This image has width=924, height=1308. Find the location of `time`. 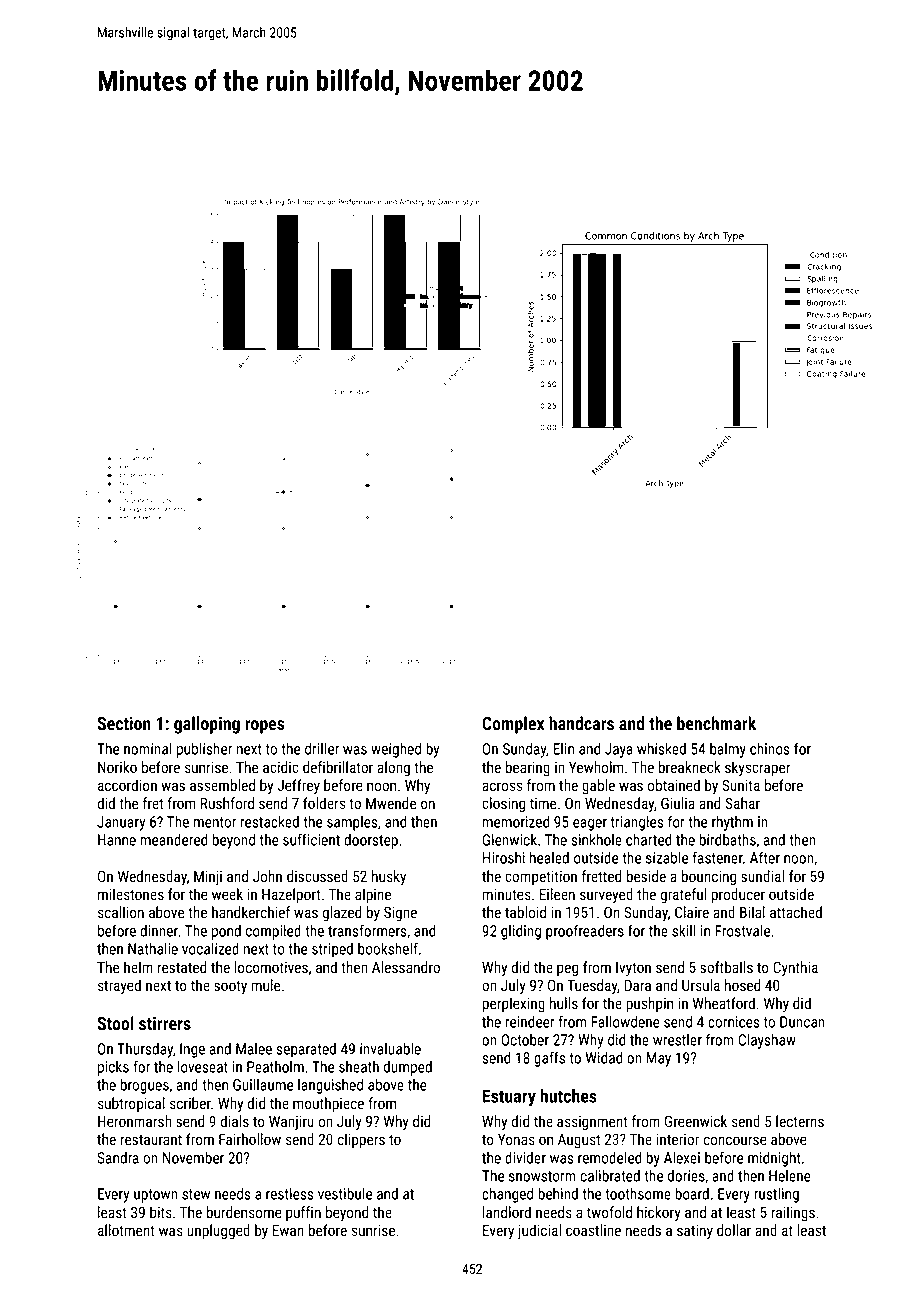

time is located at coordinates (543, 803).
